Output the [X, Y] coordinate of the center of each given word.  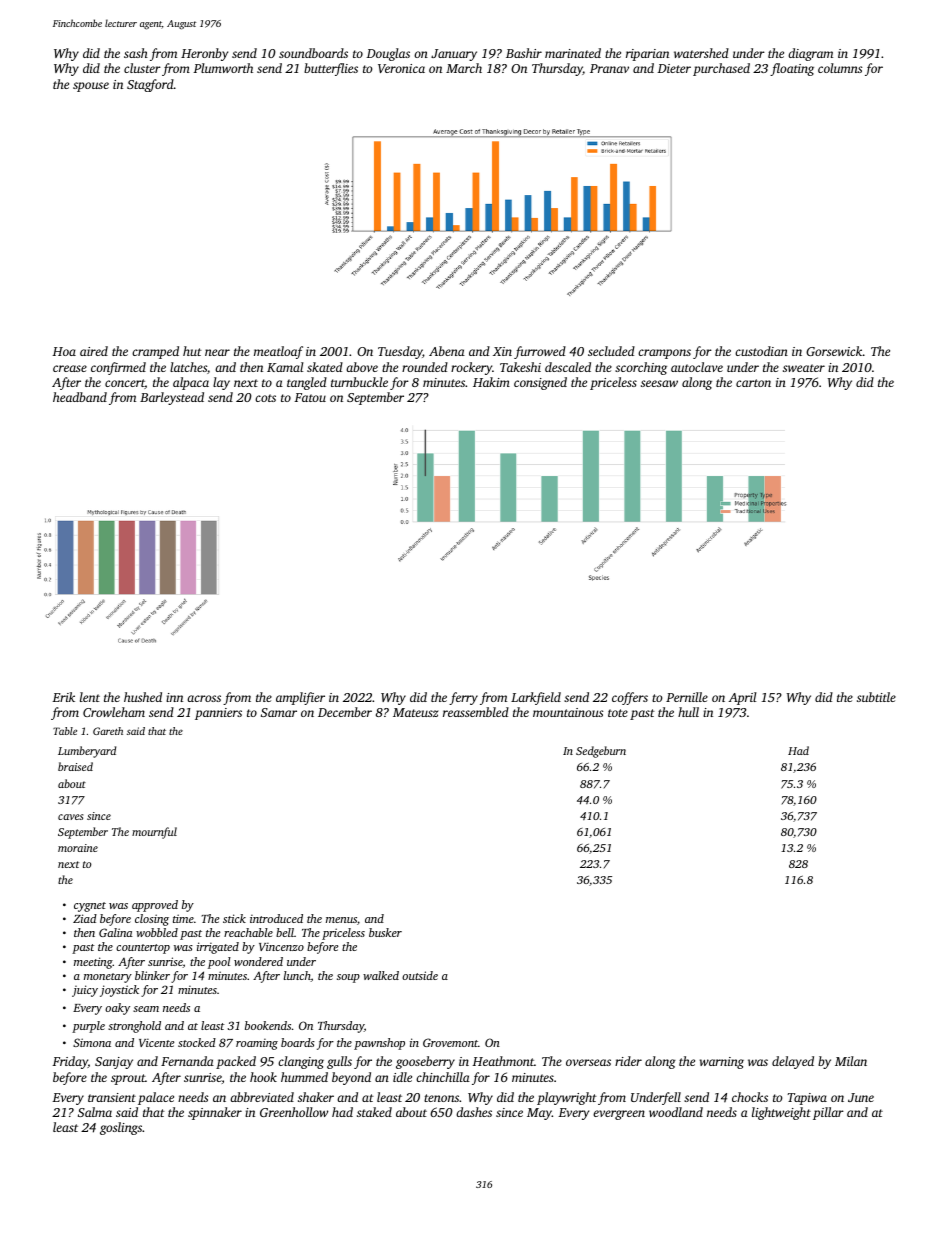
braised [75, 766]
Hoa [64, 351]
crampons [664, 354]
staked [374, 1112]
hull [688, 712]
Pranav [609, 68]
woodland [676, 1112]
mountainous [568, 712]
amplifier [300, 698]
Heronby [204, 54]
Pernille [687, 697]
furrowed [540, 352]
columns [840, 68]
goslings [121, 1128]
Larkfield [536, 698]
